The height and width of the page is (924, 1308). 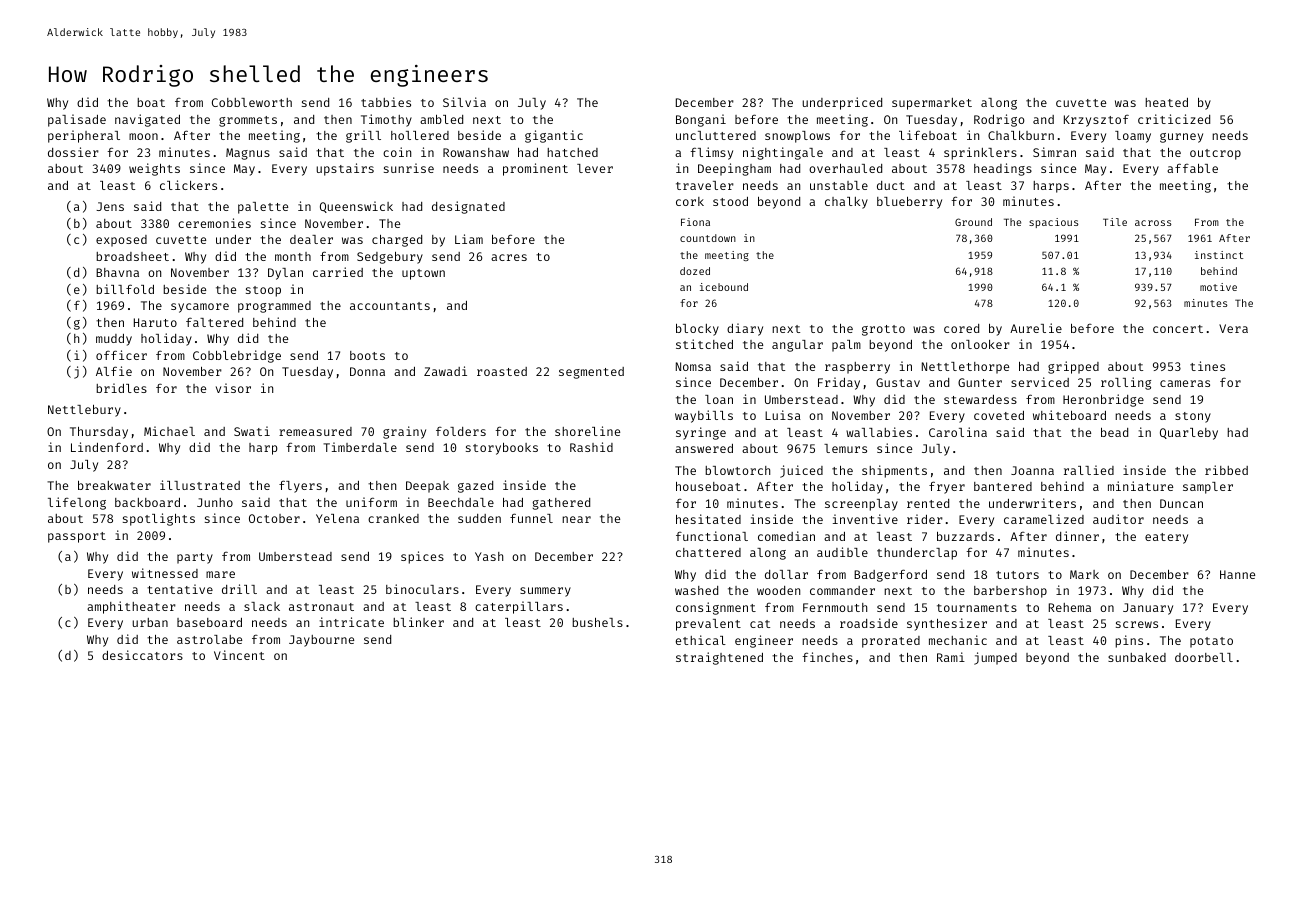 What do you see at coordinates (1089, 470) in the page?
I see `rallied` at bounding box center [1089, 470].
